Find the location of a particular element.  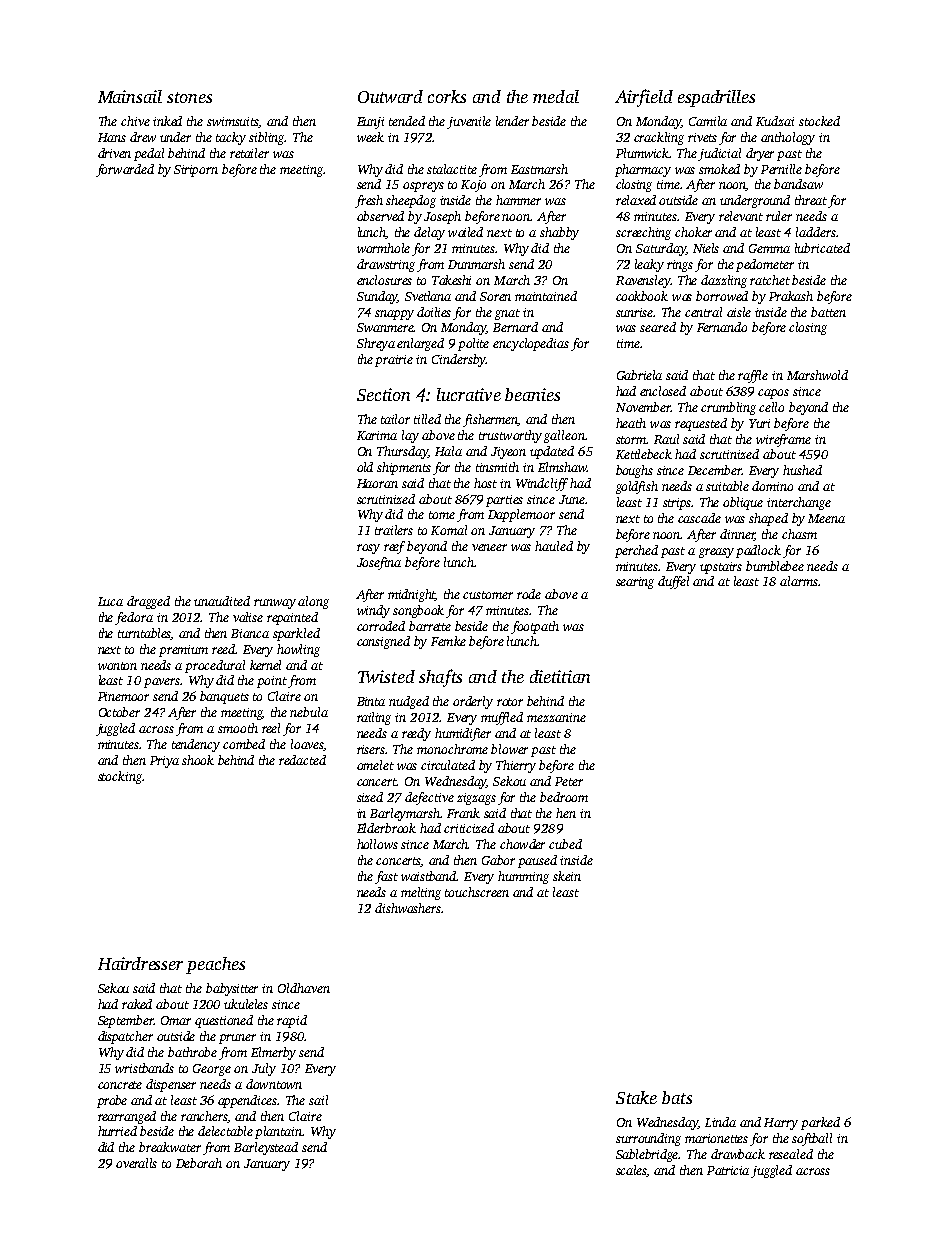

peaches is located at coordinates (215, 965).
